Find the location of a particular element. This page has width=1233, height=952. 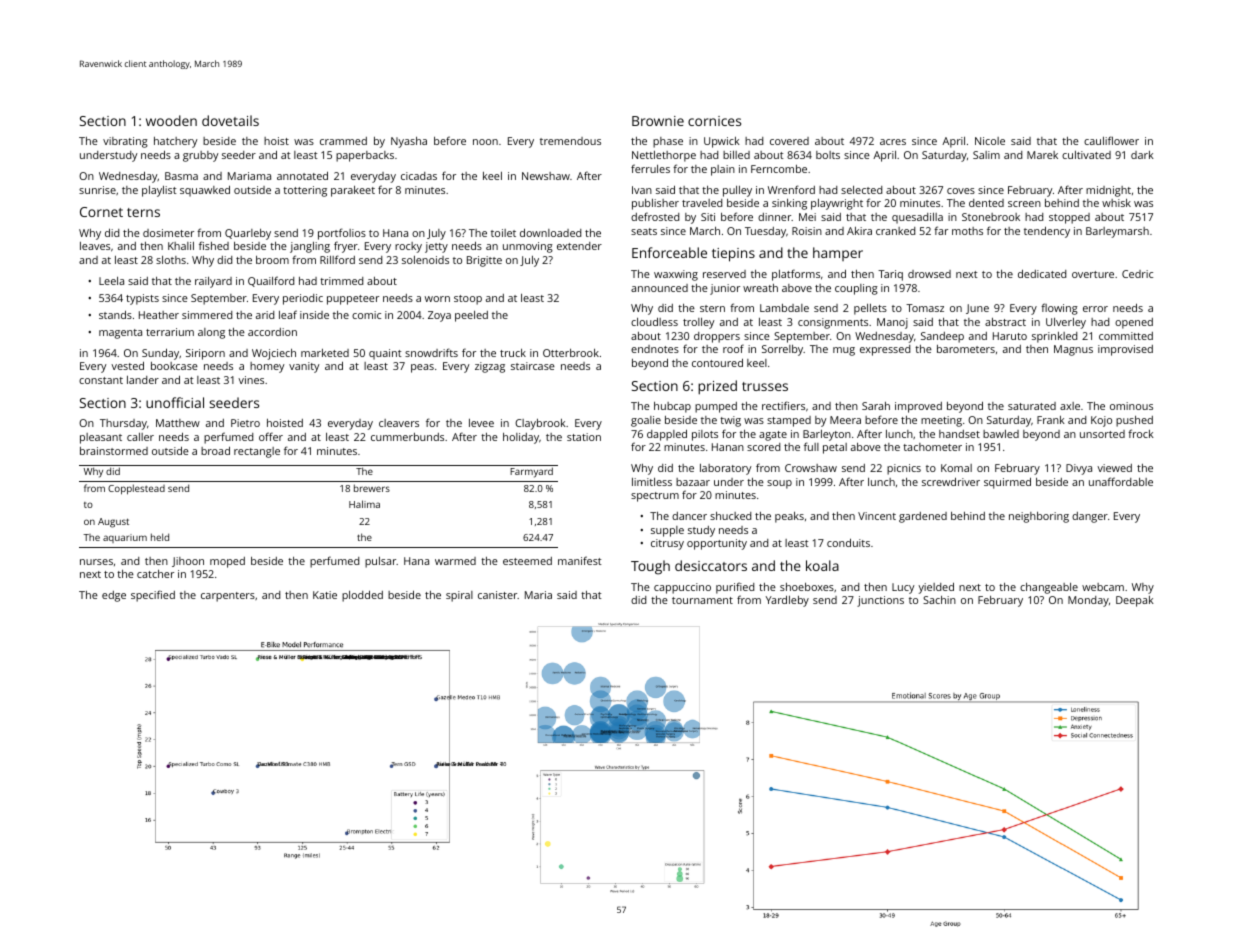

spiral is located at coordinates (459, 596).
